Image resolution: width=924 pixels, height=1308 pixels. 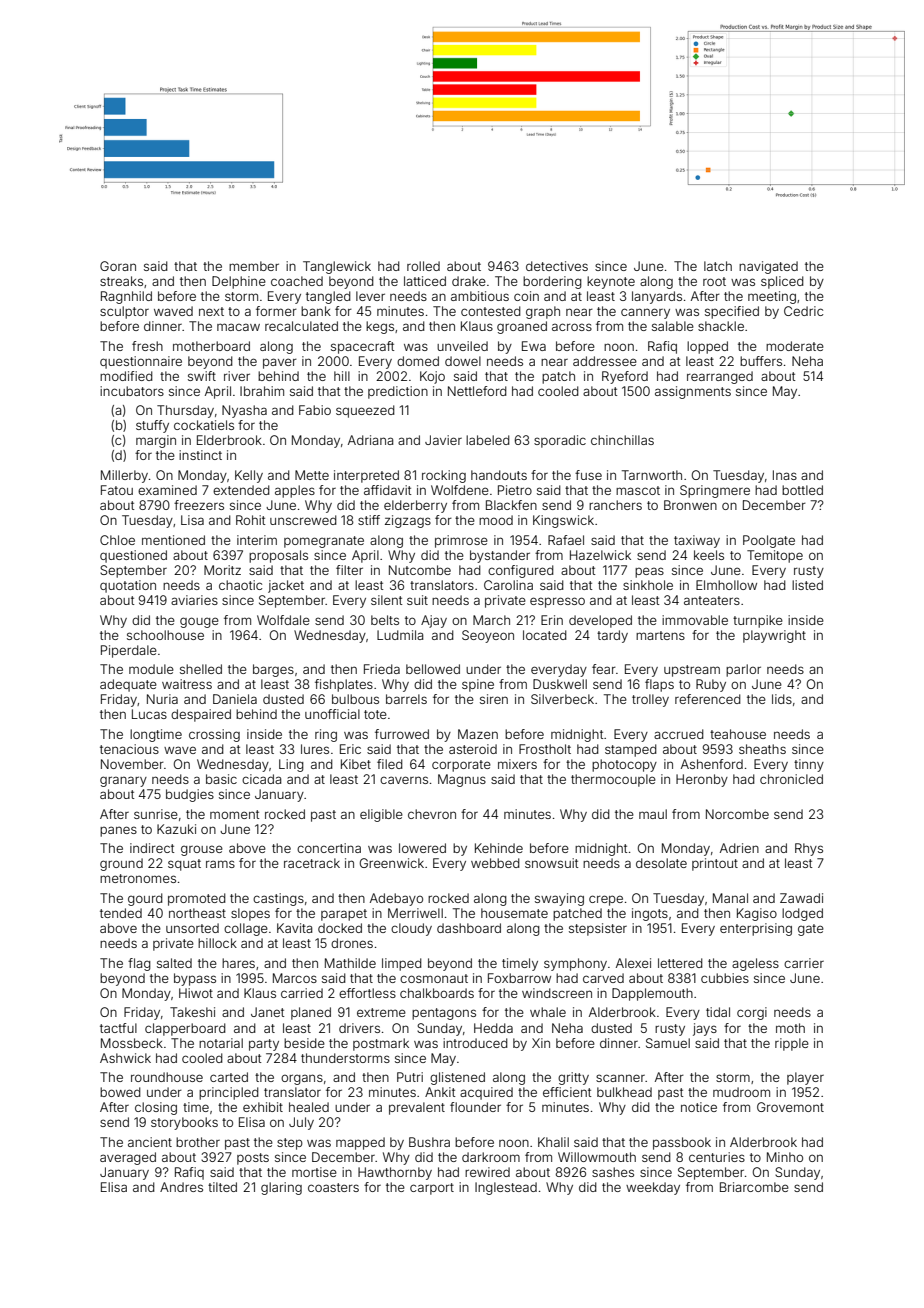 What do you see at coordinates (190, 795) in the page?
I see `budgies` at bounding box center [190, 795].
